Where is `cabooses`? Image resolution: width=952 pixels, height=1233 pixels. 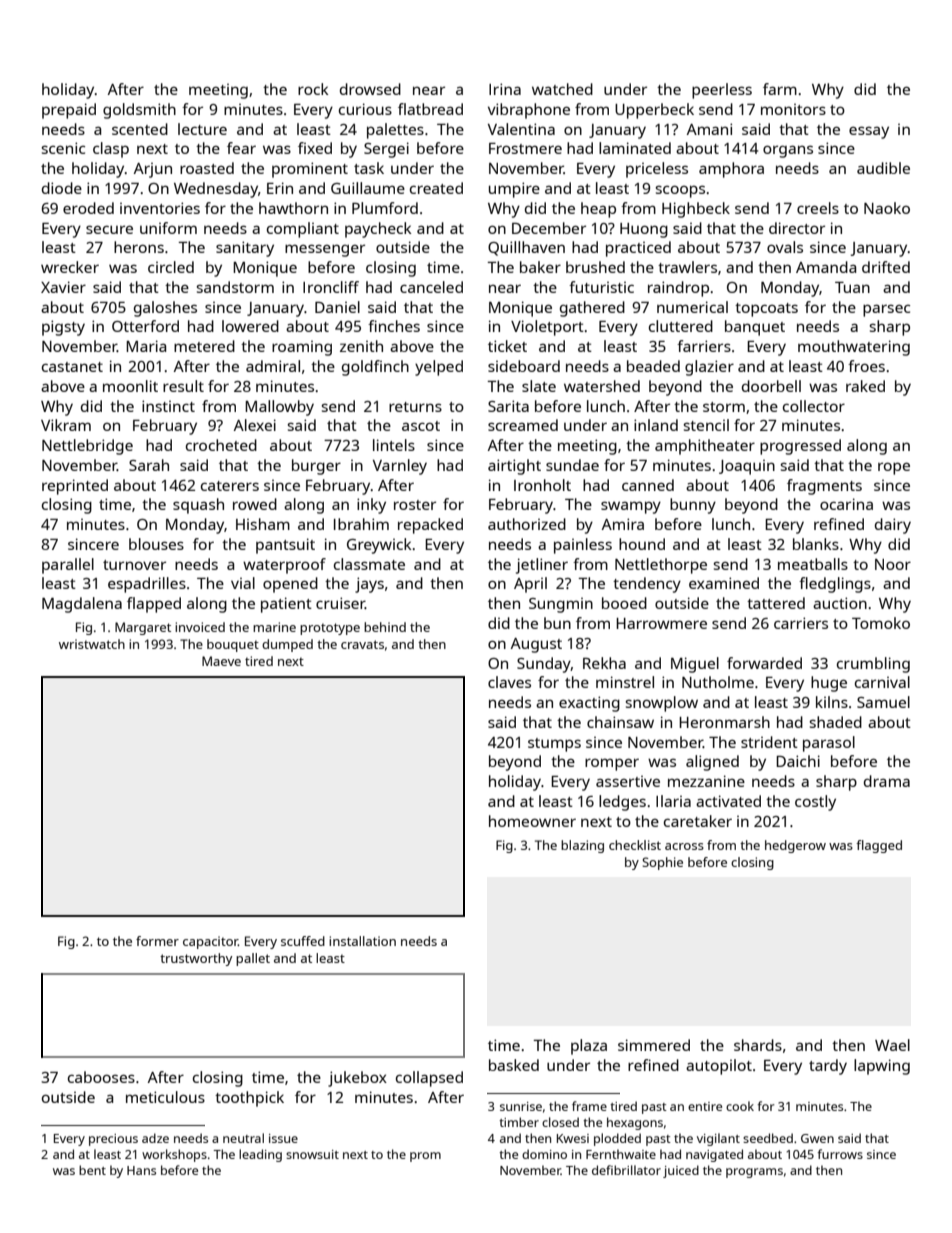
cabooses is located at coordinates (101, 1077).
